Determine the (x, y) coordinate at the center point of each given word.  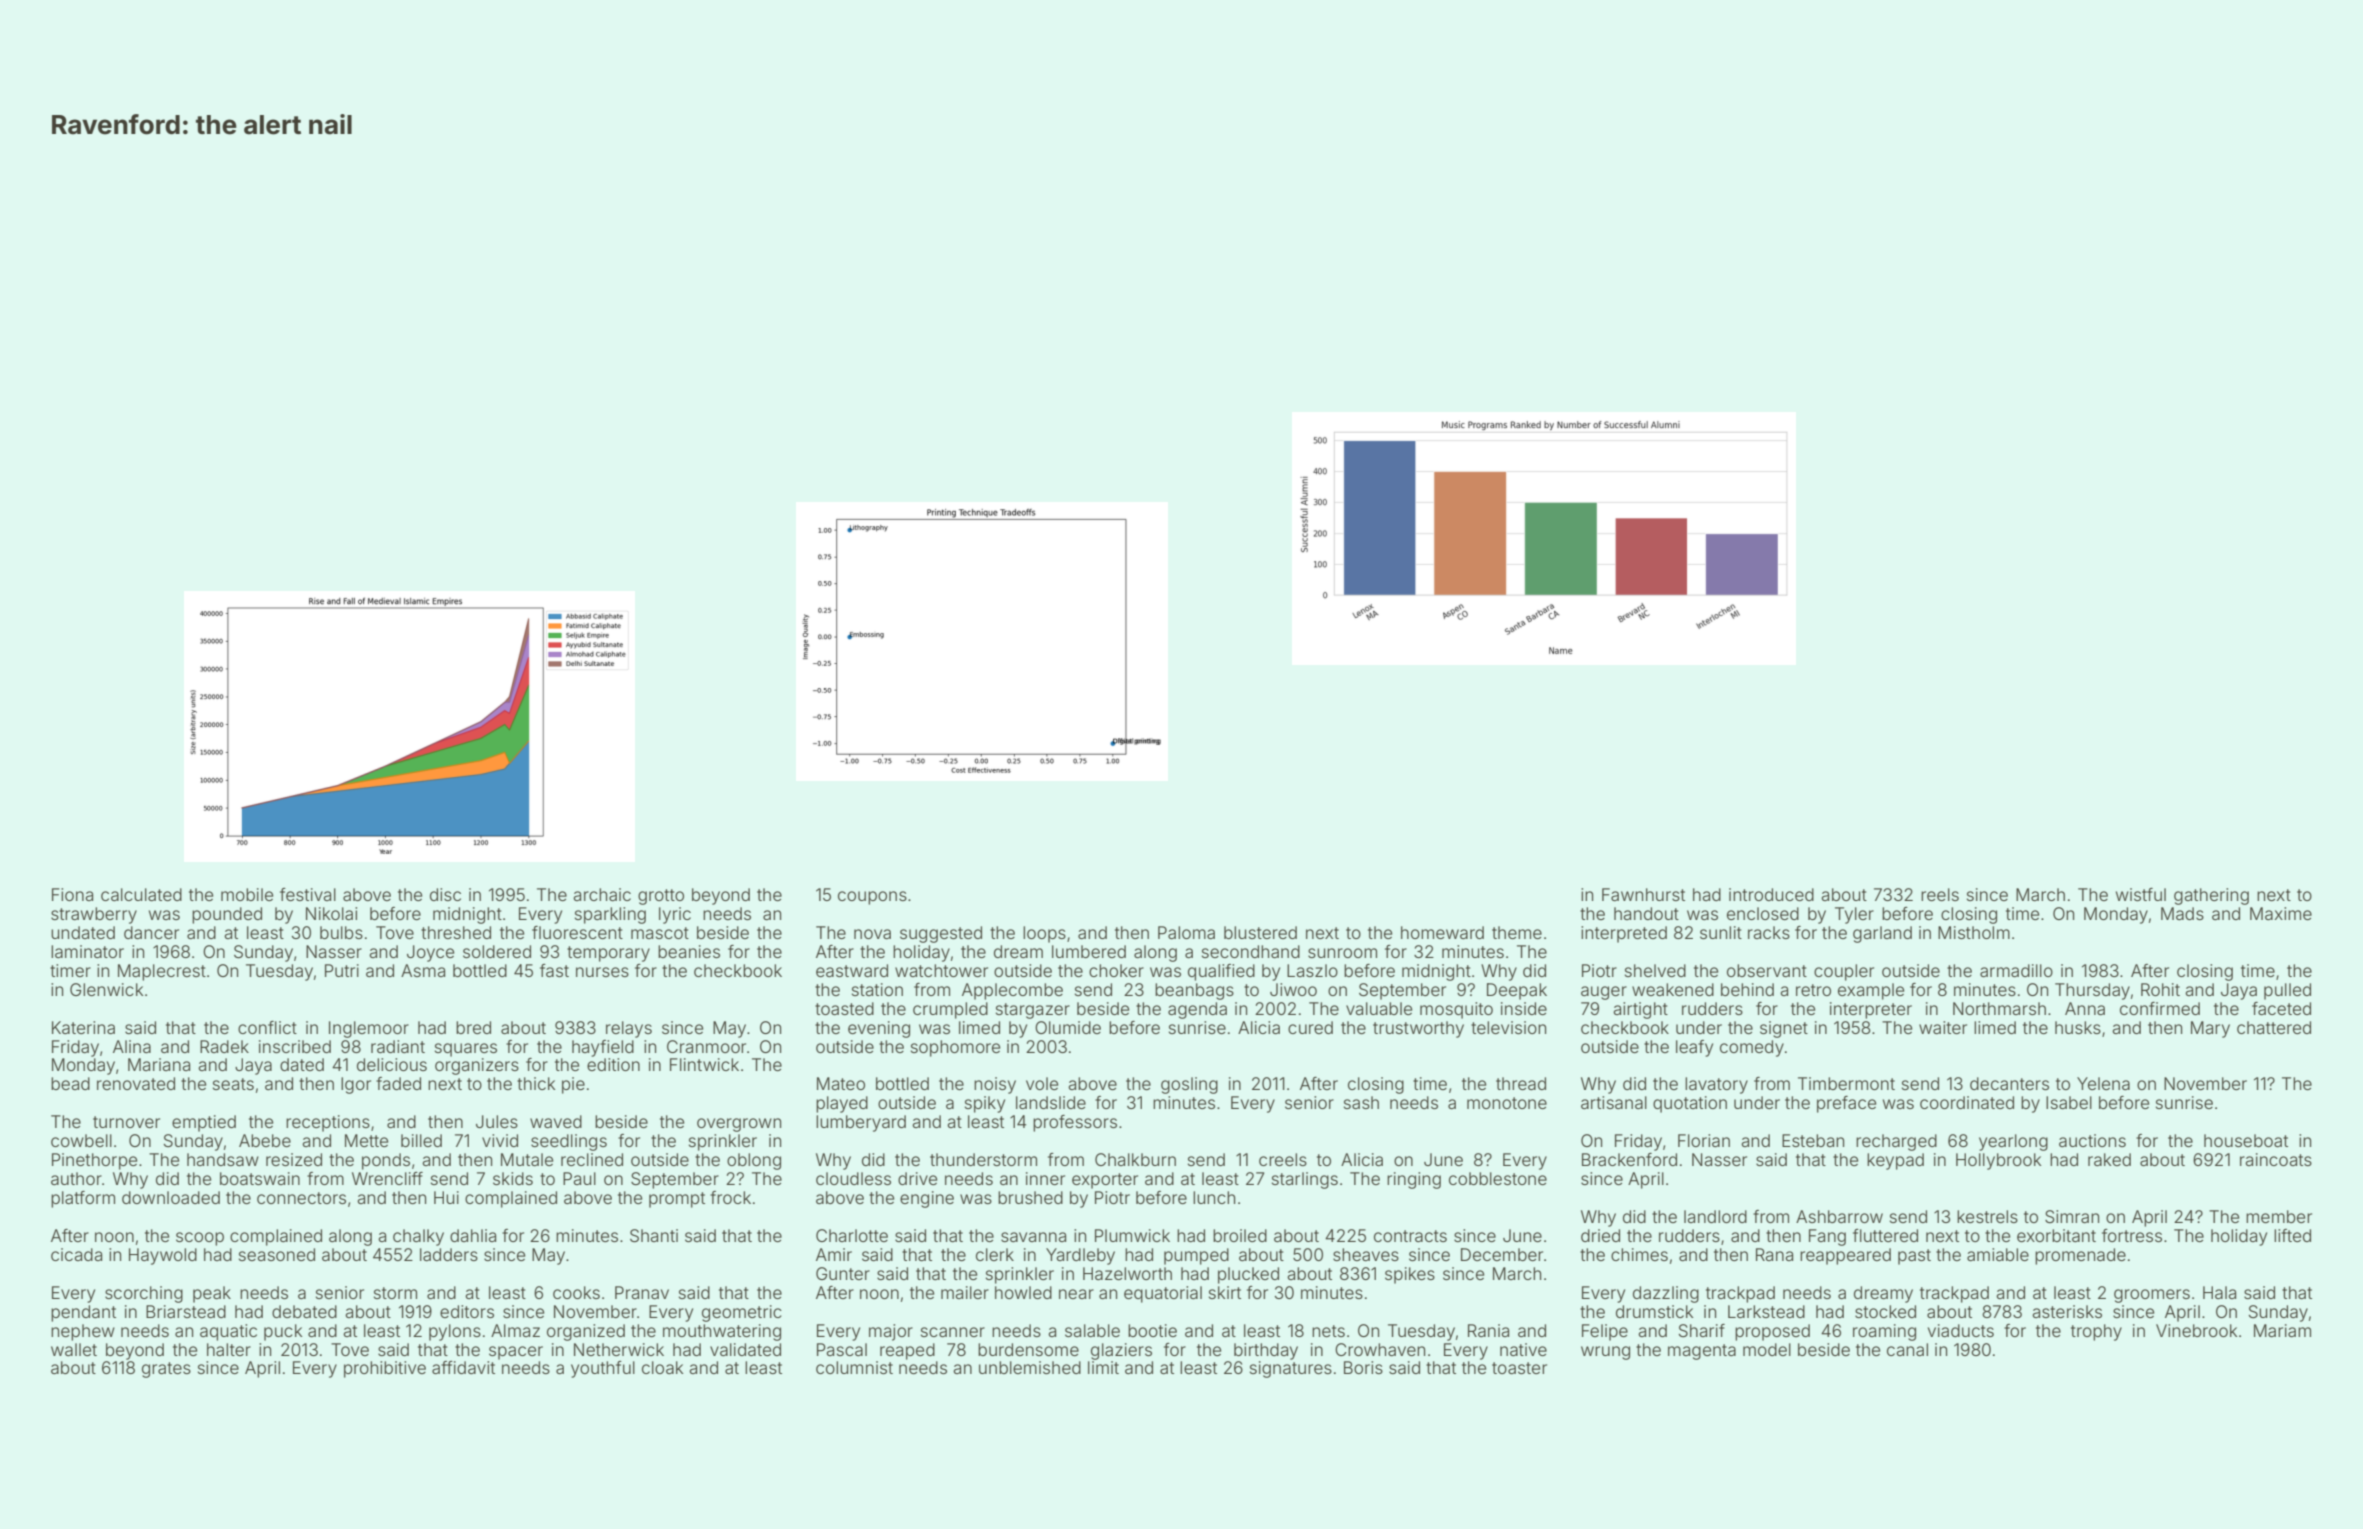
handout (1646, 913)
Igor (356, 1085)
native (1523, 1349)
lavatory (1716, 1085)
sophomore (955, 1048)
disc (445, 894)
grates (166, 1370)
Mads (2182, 913)
